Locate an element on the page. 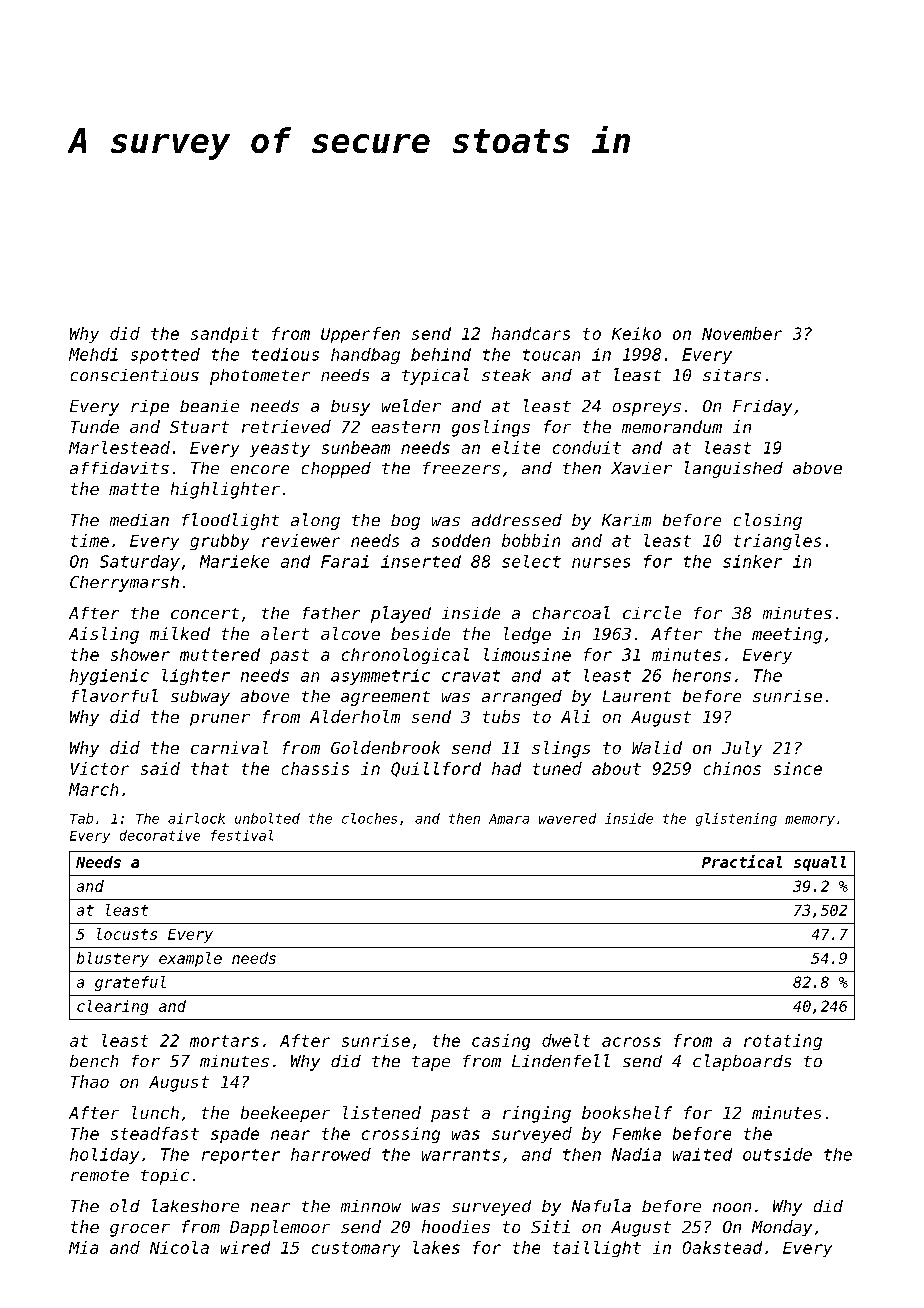 This page has height=1308, width=924. mortars is located at coordinates (224, 1041).
